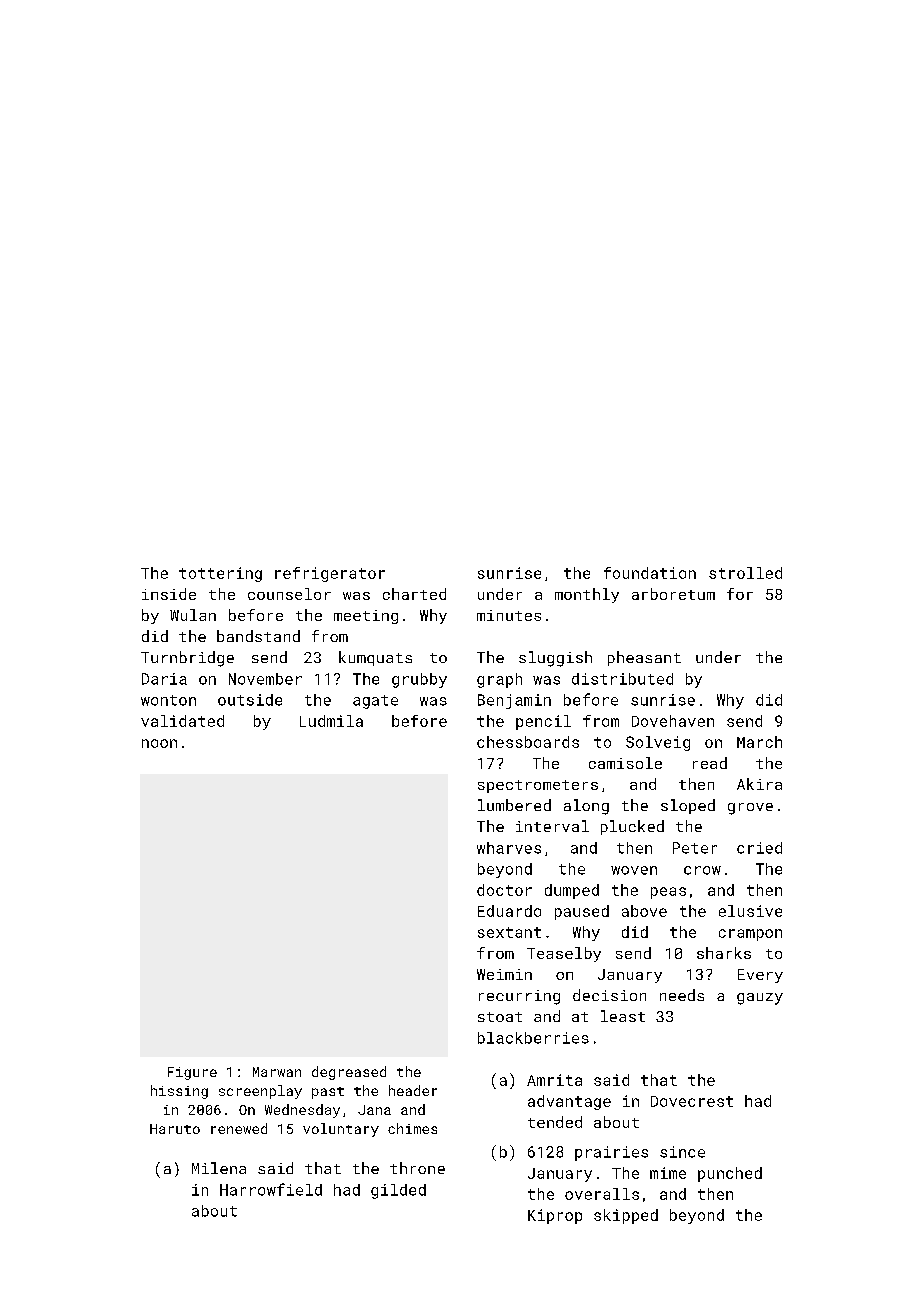  What do you see at coordinates (260, 1092) in the image?
I see `screenplay` at bounding box center [260, 1092].
